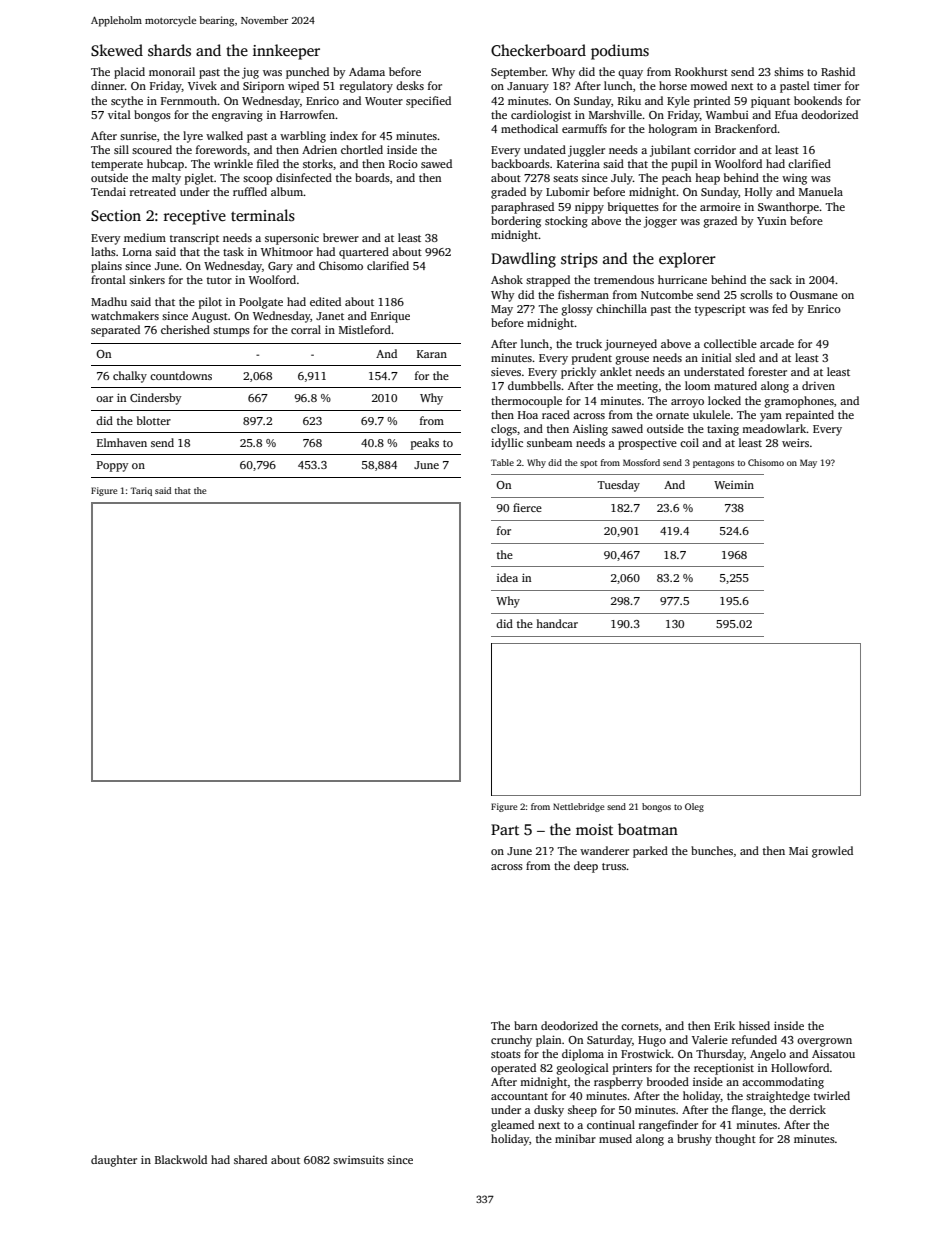 Image resolution: width=952 pixels, height=1233 pixels. I want to click on coil, so click(689, 442).
